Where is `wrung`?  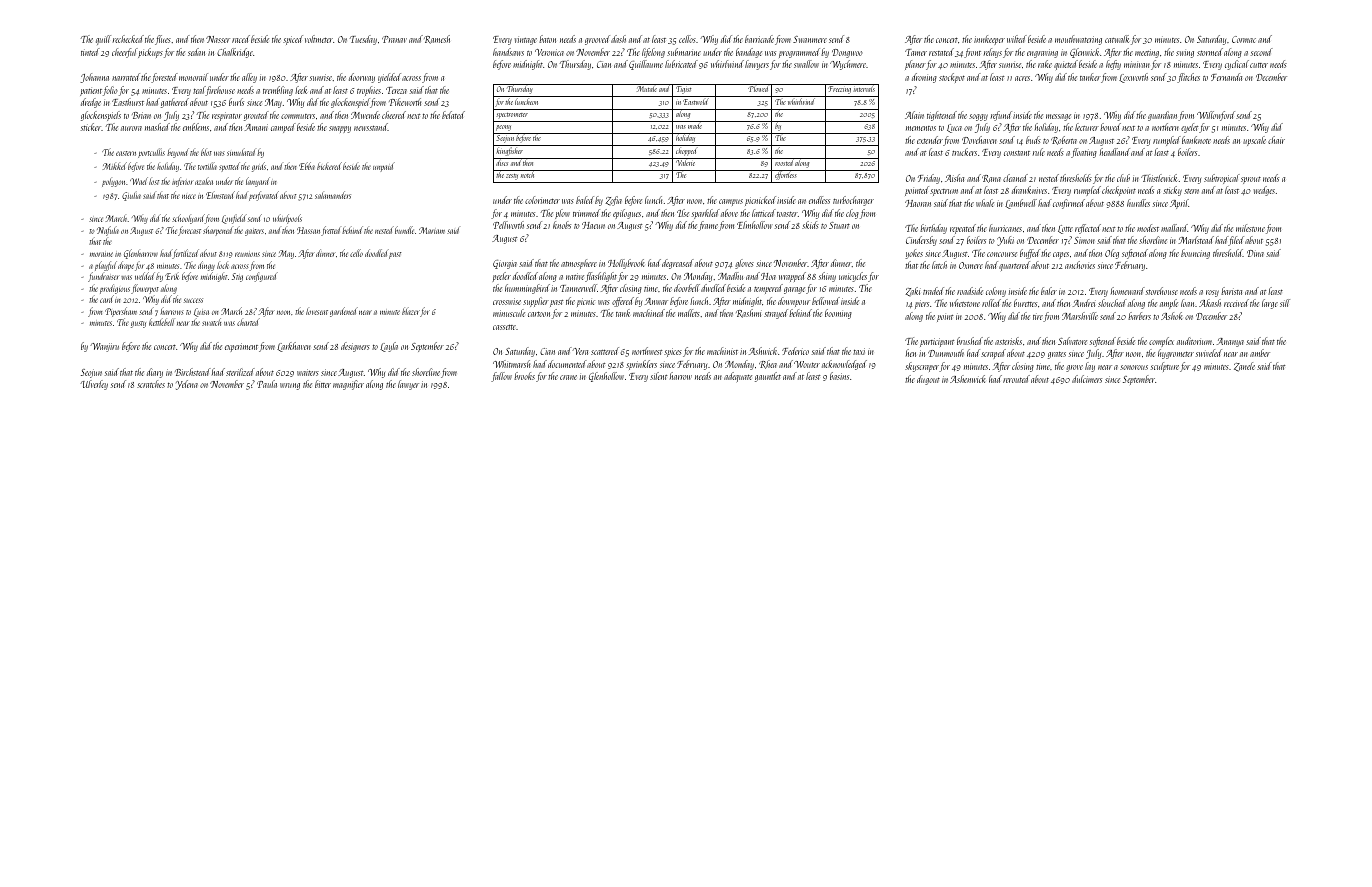 wrung is located at coordinates (290, 386).
